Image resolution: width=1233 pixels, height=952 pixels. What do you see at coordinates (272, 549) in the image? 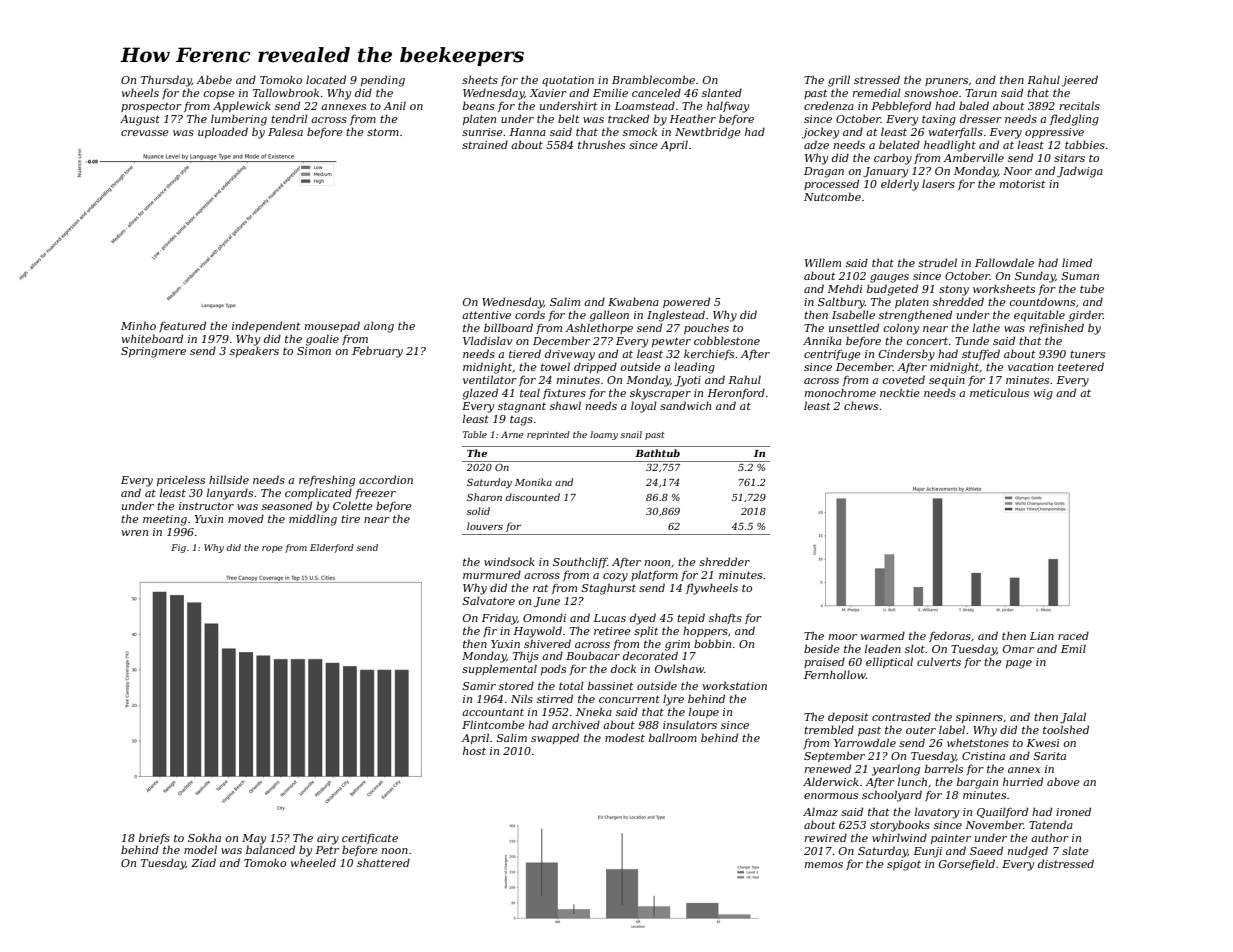
I see `rope` at bounding box center [272, 549].
